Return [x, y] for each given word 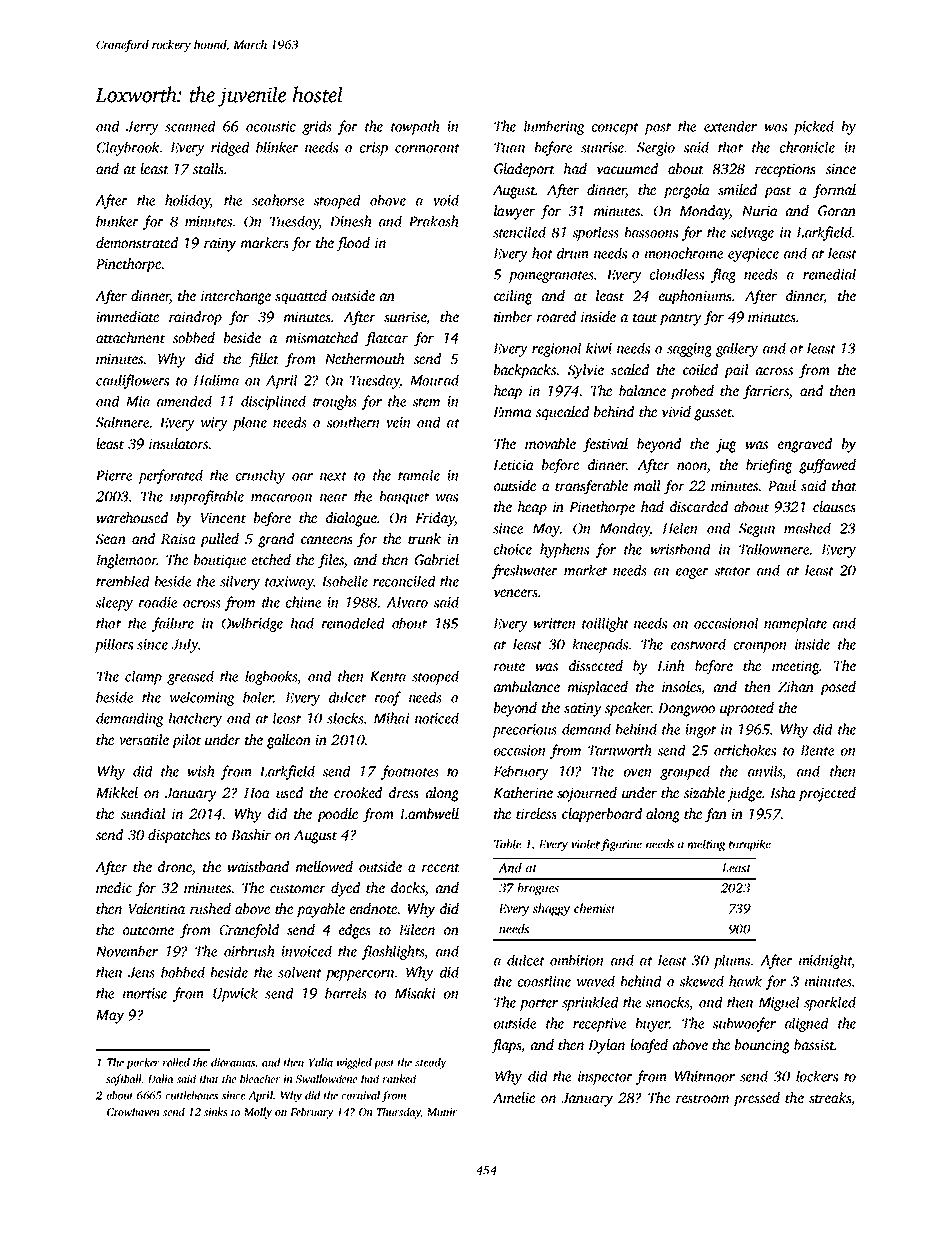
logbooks [271, 677]
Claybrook [127, 148]
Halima [216, 380]
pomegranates [551, 277]
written [554, 623]
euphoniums [695, 297]
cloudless [677, 274]
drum [573, 253]
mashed [807, 528]
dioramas [233, 1062]
